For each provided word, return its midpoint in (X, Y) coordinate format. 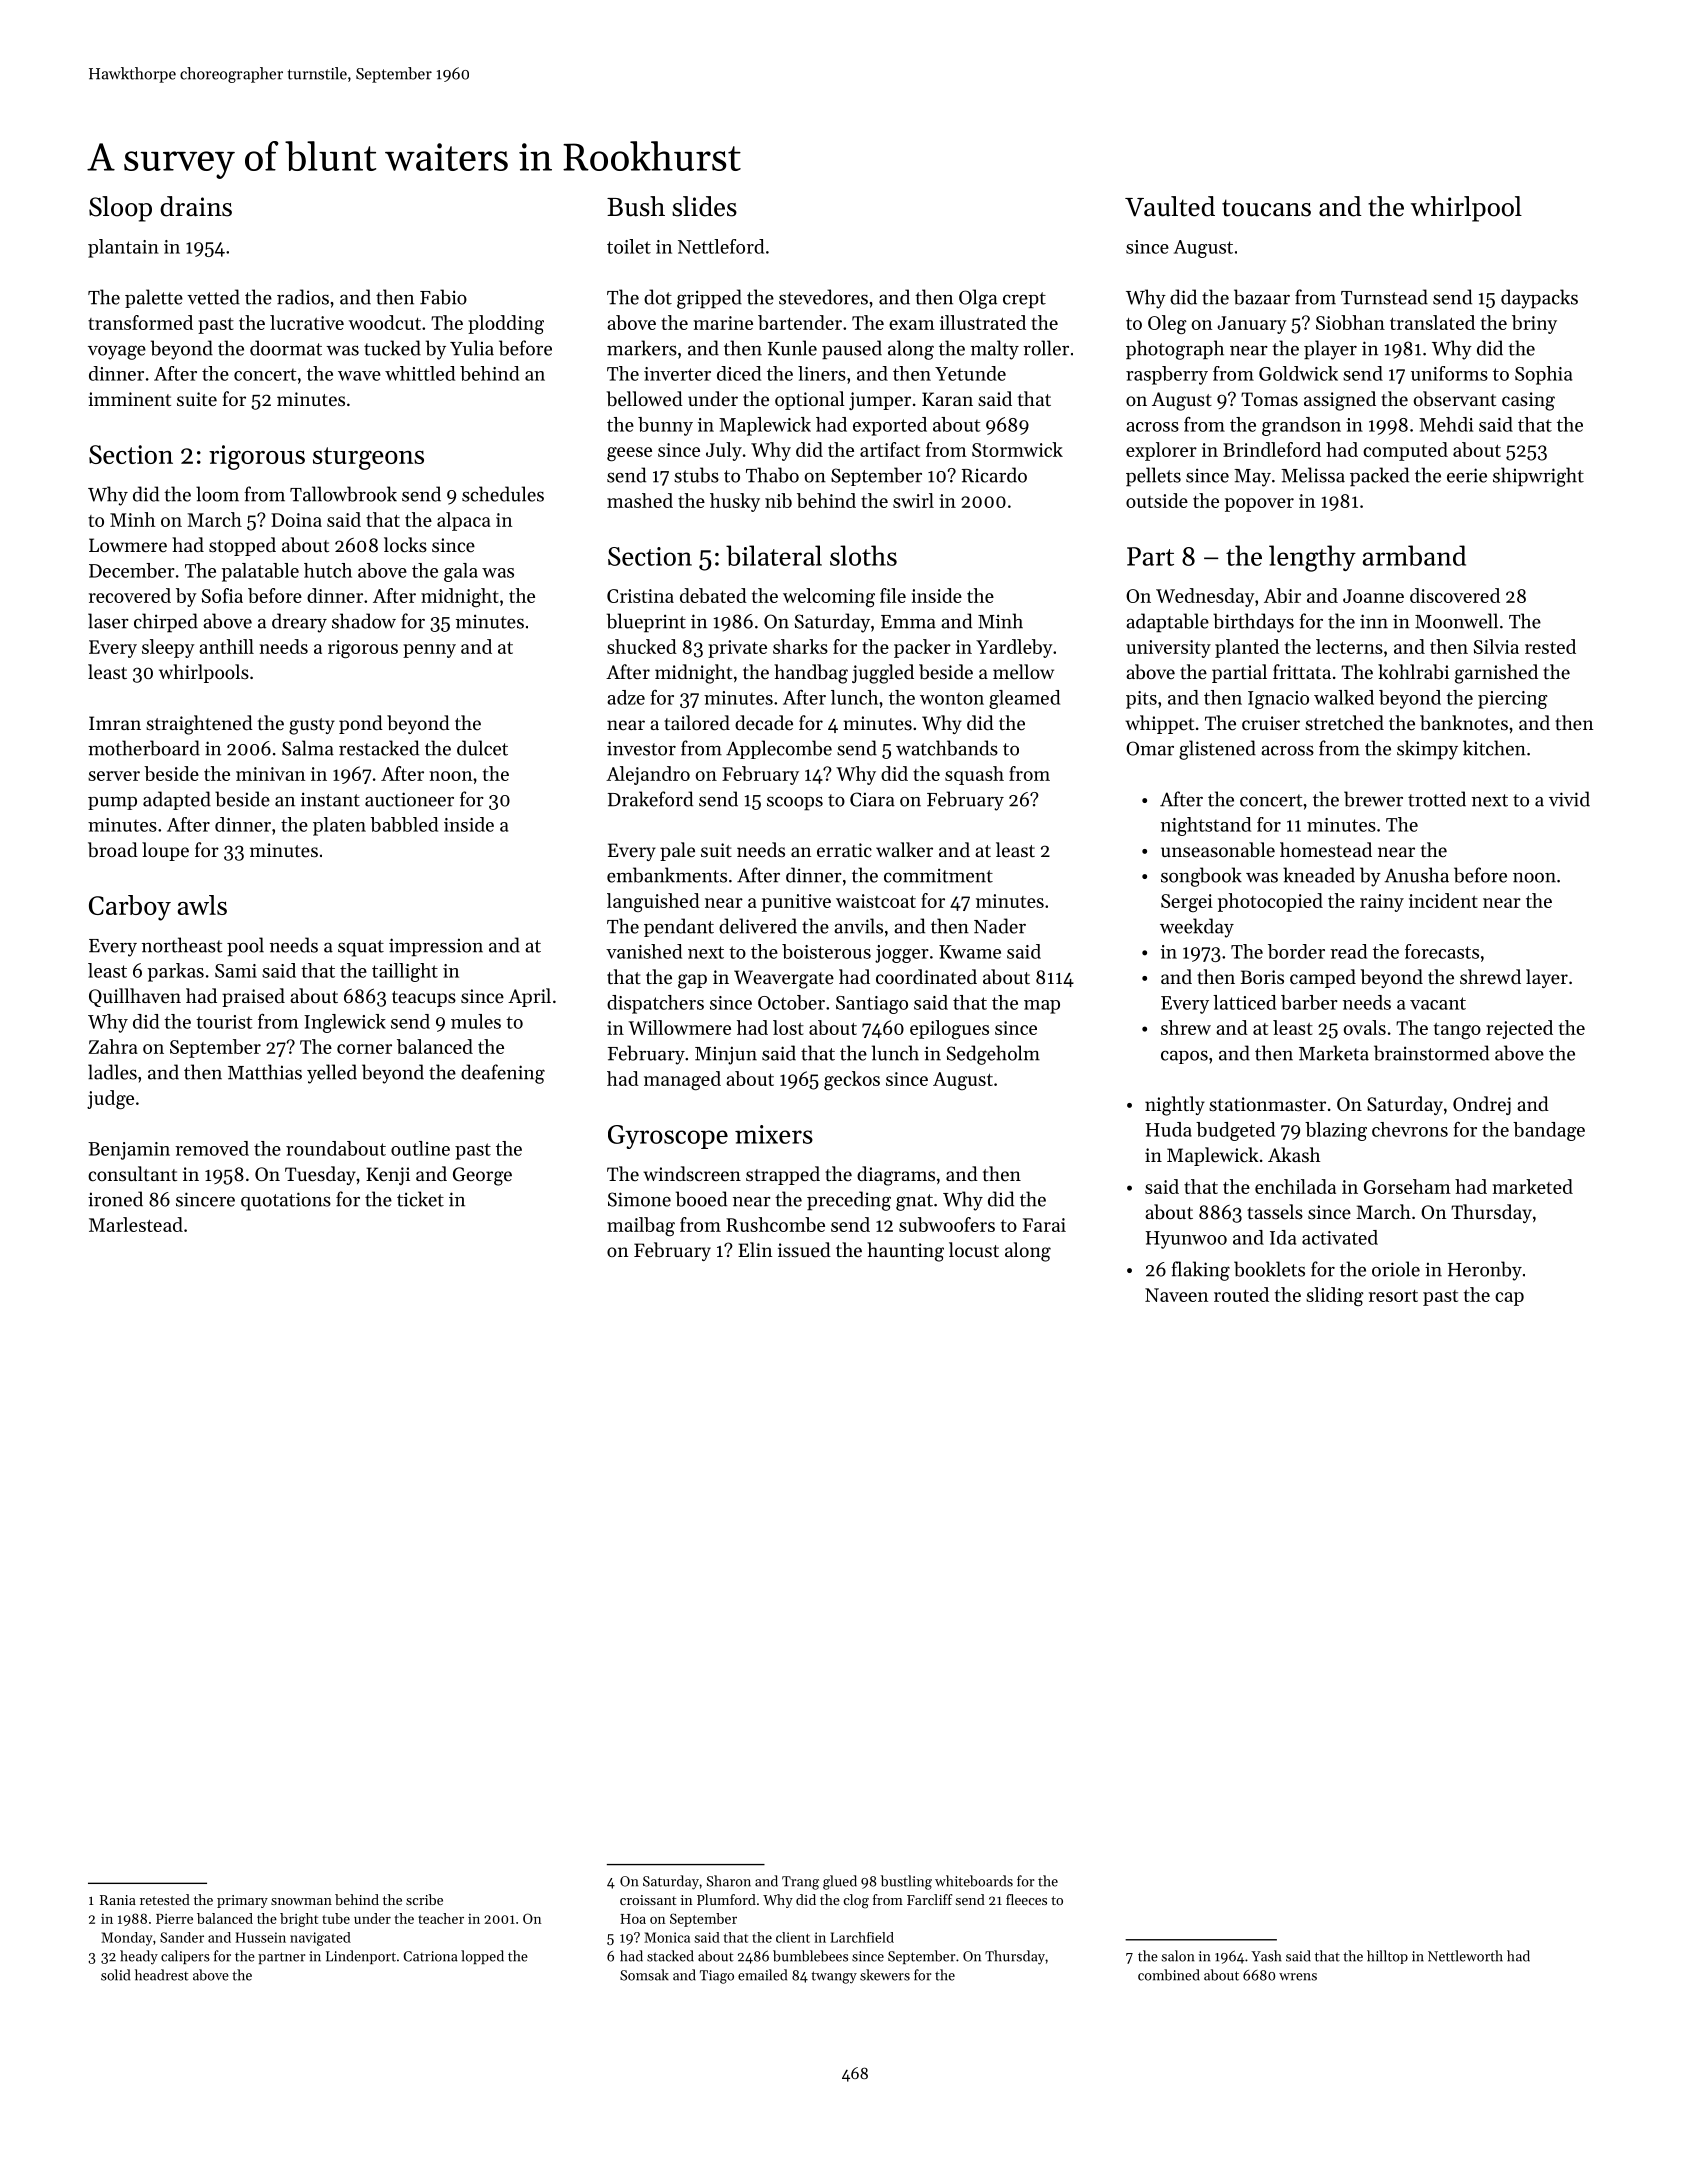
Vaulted (1170, 206)
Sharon (729, 1881)
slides (704, 206)
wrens (1298, 1977)
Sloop (120, 209)
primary (242, 1901)
